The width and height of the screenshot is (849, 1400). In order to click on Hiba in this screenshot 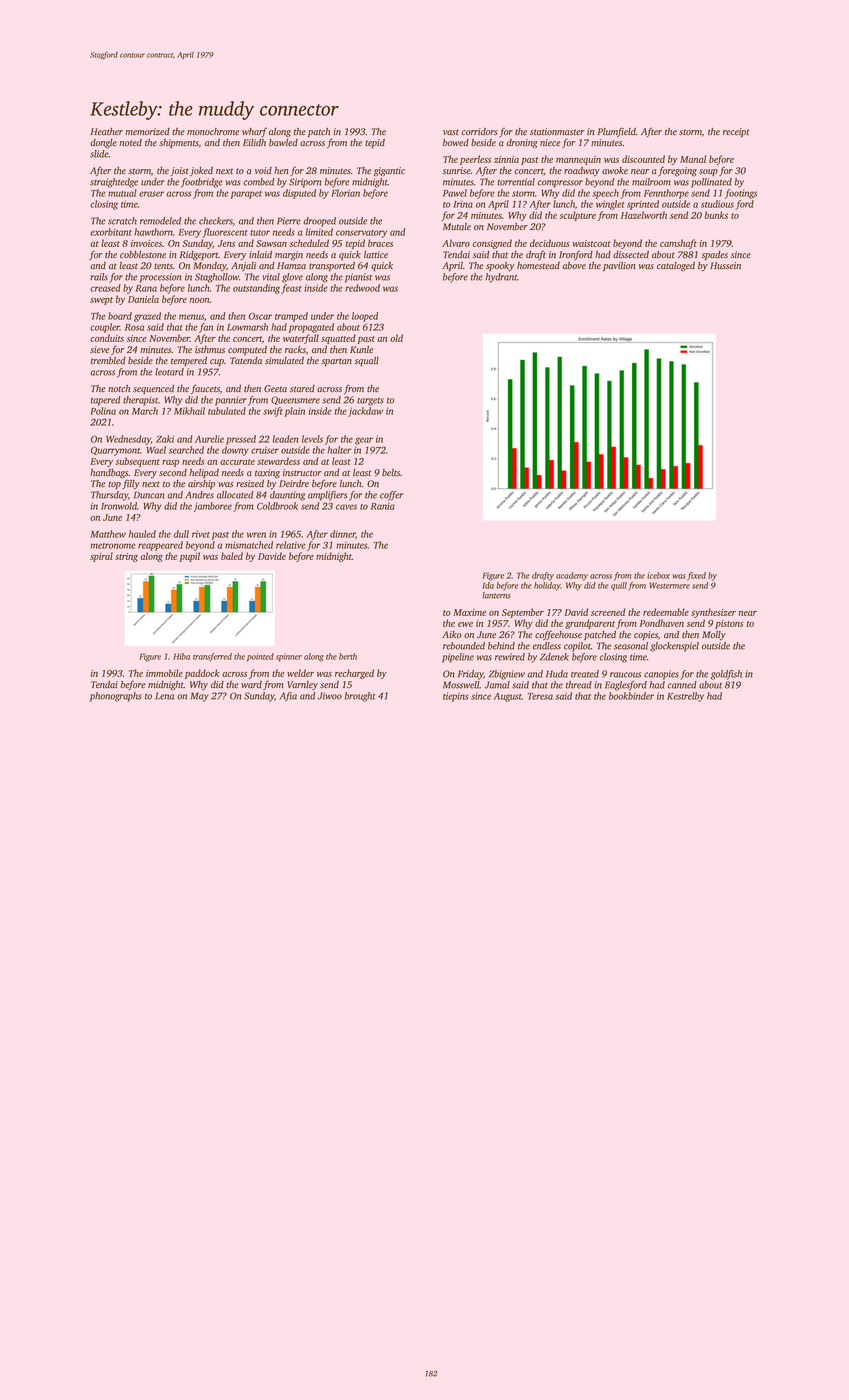, I will do `click(181, 656)`.
